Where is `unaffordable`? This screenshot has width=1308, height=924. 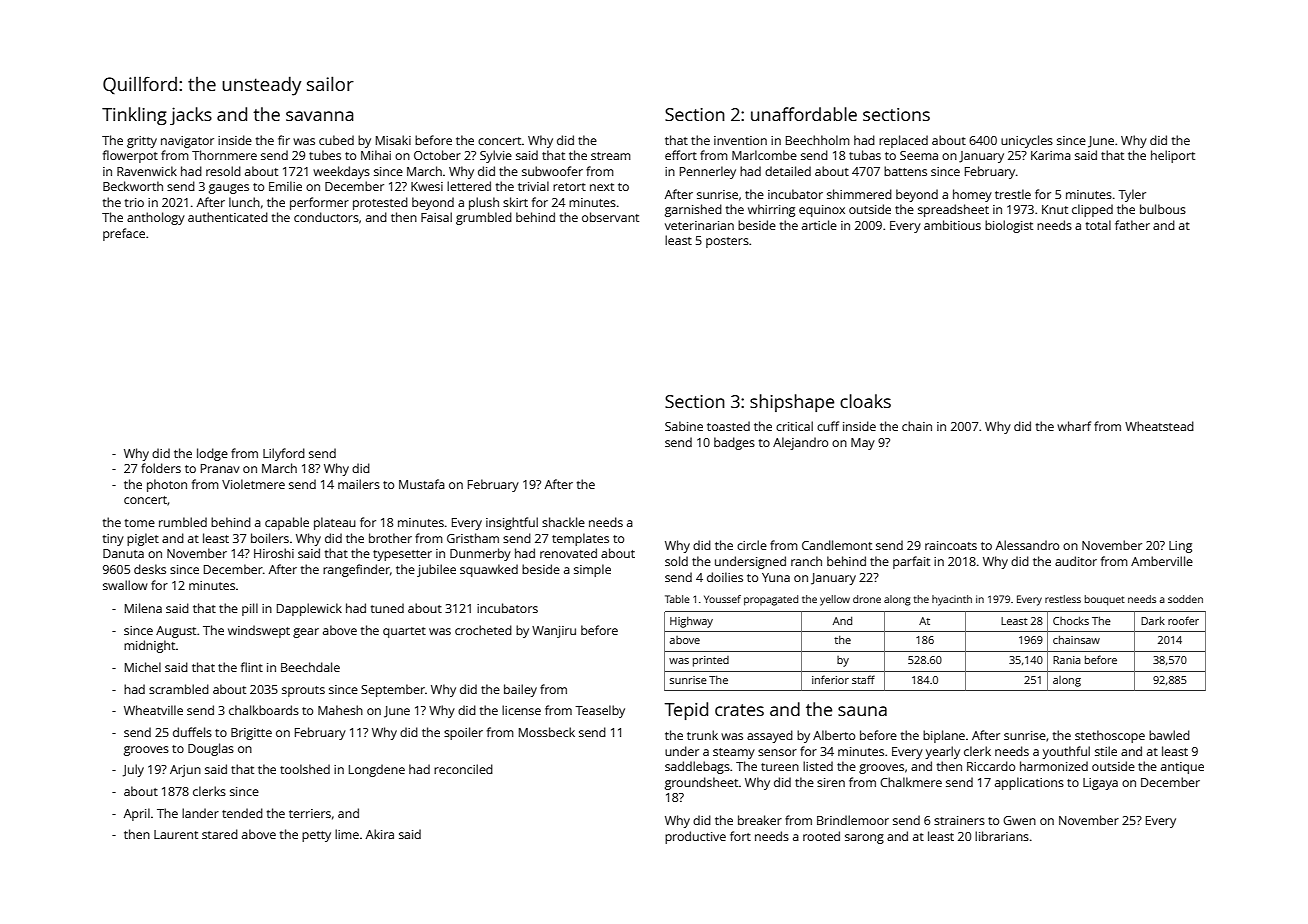 unaffordable is located at coordinates (804, 114).
